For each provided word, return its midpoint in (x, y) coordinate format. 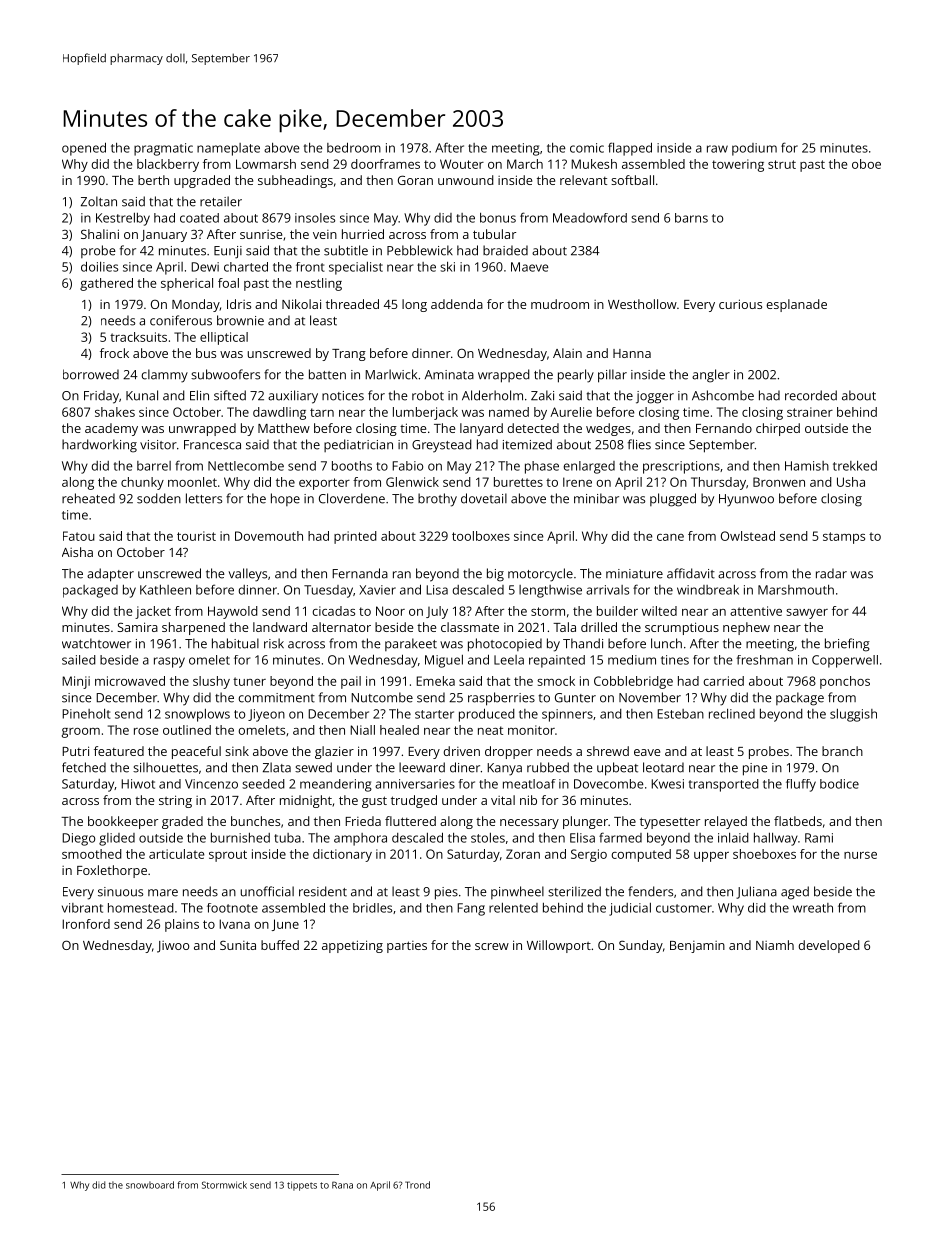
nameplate (228, 149)
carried (723, 681)
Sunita (238, 945)
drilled (599, 627)
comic (587, 148)
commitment (277, 698)
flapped (630, 149)
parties (407, 947)
